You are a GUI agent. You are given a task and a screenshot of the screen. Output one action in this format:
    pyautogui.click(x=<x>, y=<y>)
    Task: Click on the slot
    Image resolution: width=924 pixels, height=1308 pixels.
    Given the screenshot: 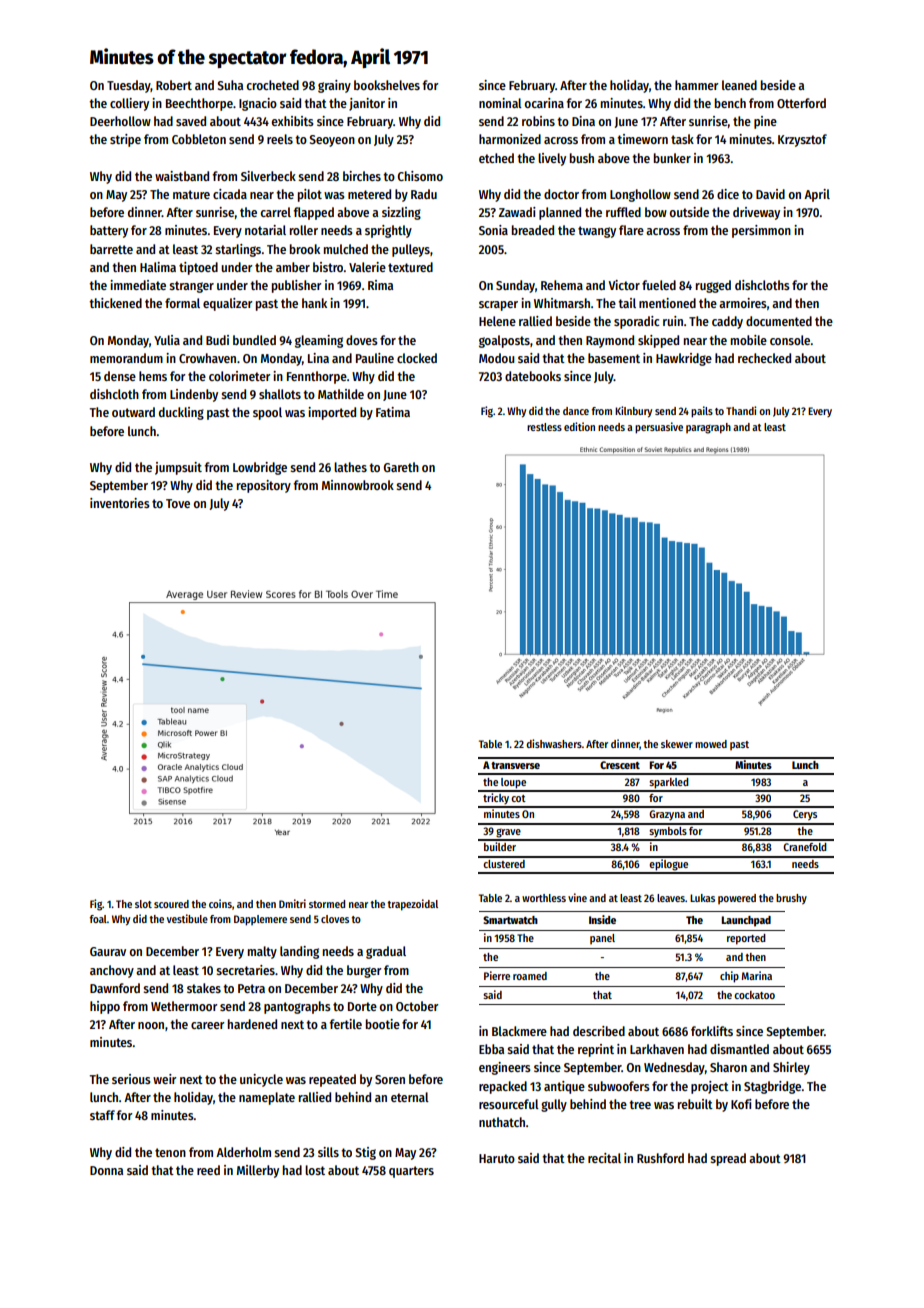 What is the action you would take?
    pyautogui.click(x=143, y=904)
